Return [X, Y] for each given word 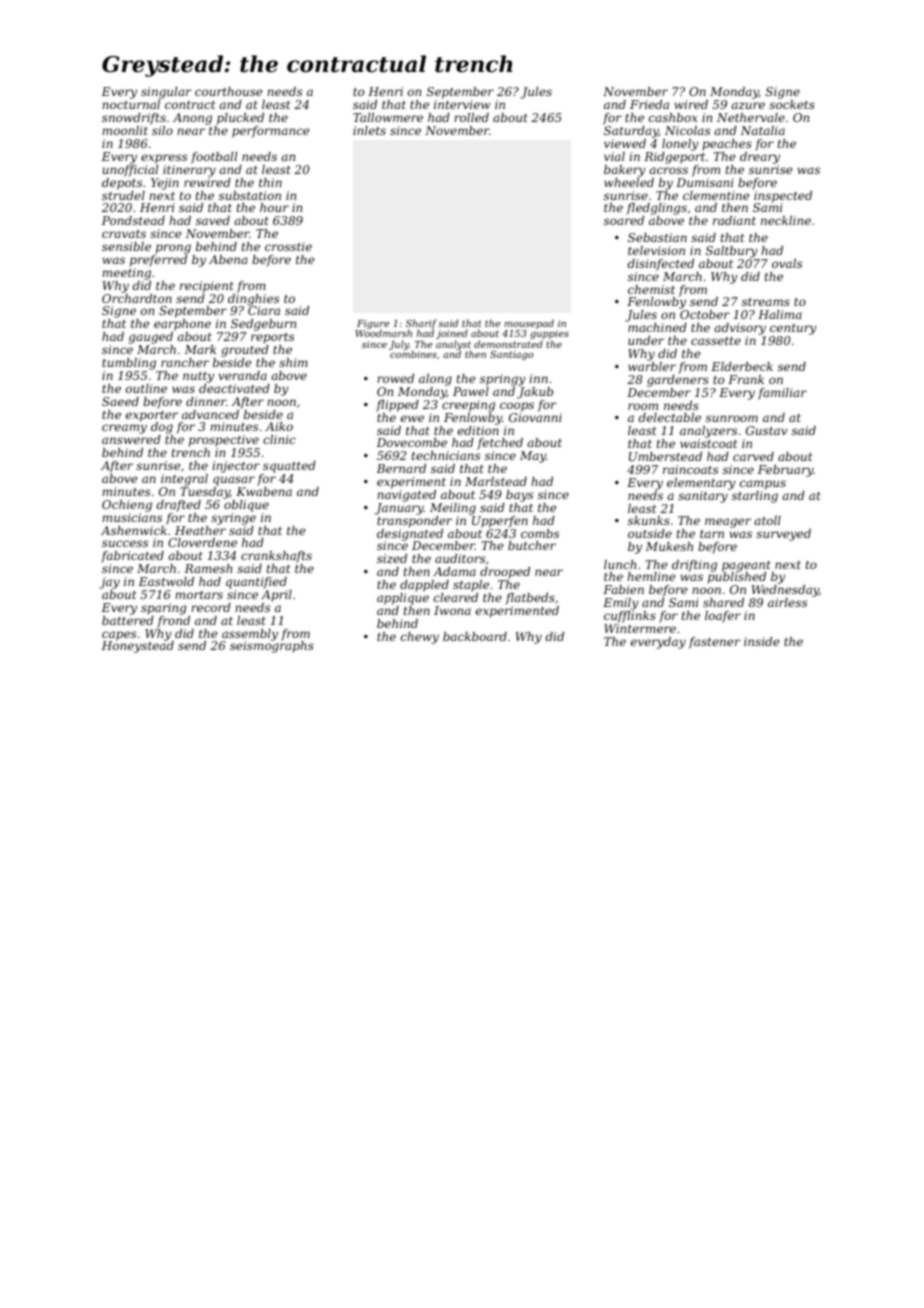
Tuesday [205, 493]
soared [624, 220]
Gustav [766, 430]
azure [748, 105]
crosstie [288, 246]
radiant [734, 220]
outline [146, 388]
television [656, 250]
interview [462, 104]
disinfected [661, 265]
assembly [250, 635]
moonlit [125, 130]
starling [755, 497]
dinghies [253, 300]
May [533, 457]
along [435, 380]
